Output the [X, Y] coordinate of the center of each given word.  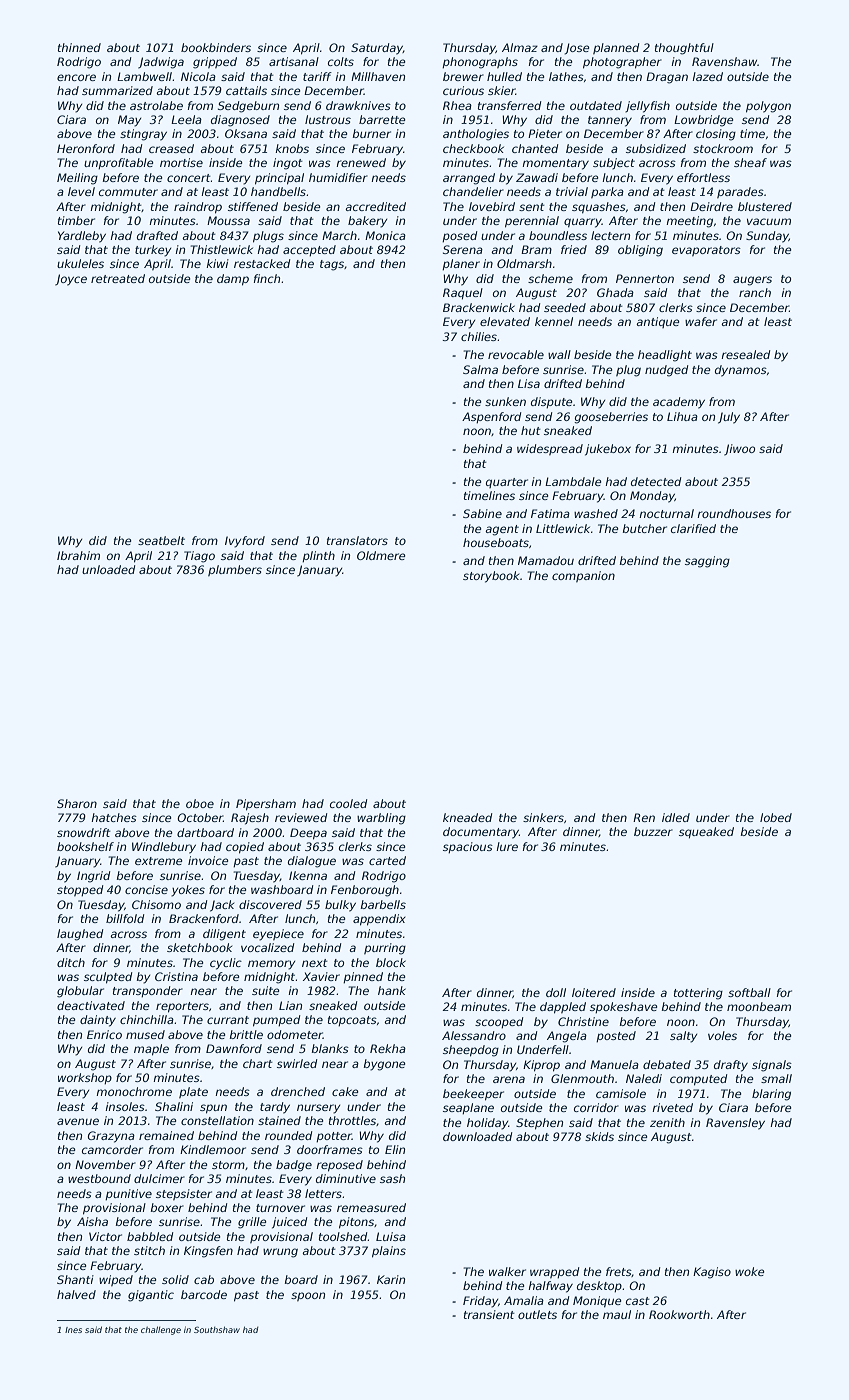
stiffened [253, 206]
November [105, 1164]
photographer [622, 63]
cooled [348, 803]
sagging [707, 562]
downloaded [477, 1136]
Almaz [520, 47]
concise [146, 889]
